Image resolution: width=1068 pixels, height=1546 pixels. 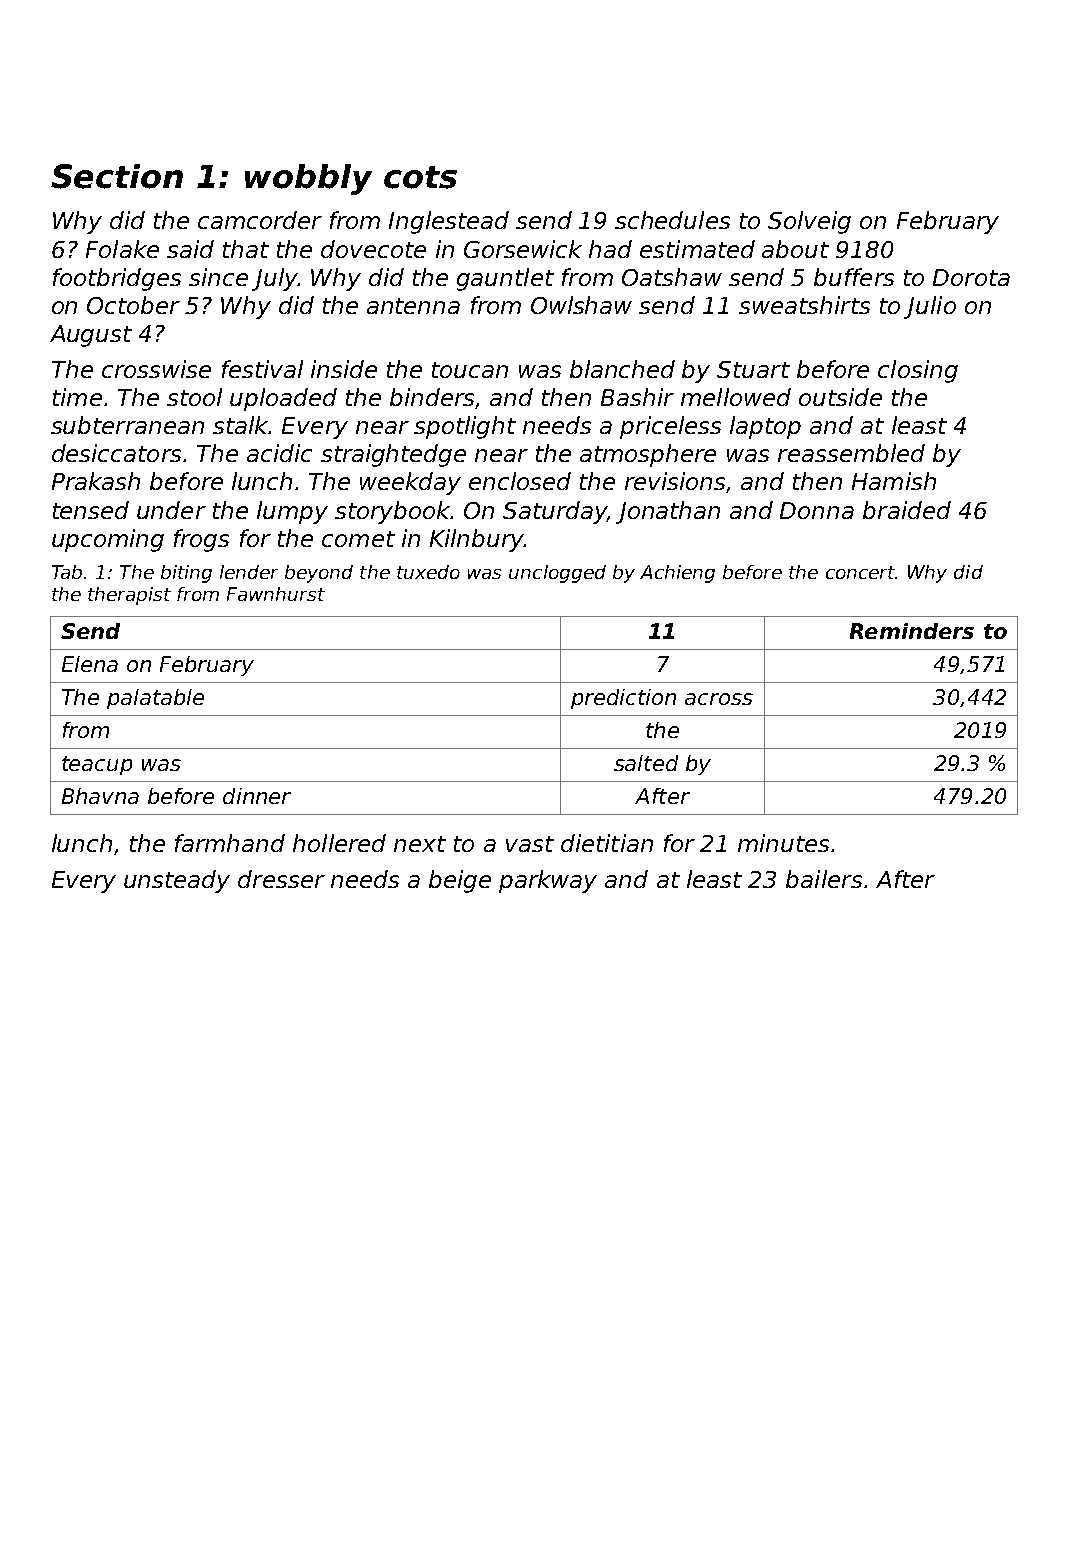 I want to click on Bhavna, so click(x=100, y=796).
